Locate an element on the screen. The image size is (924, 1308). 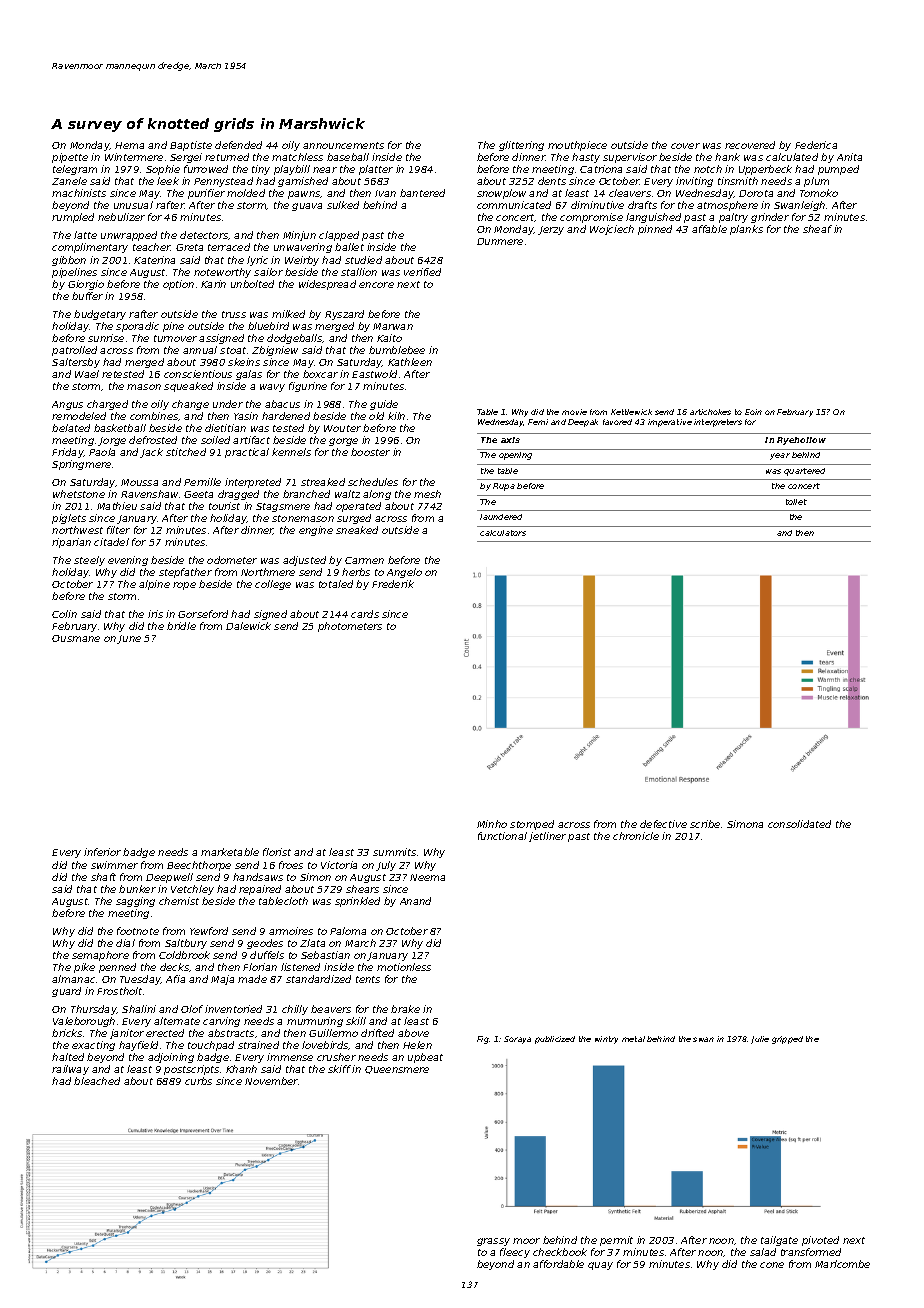
Ousmane is located at coordinates (76, 638).
